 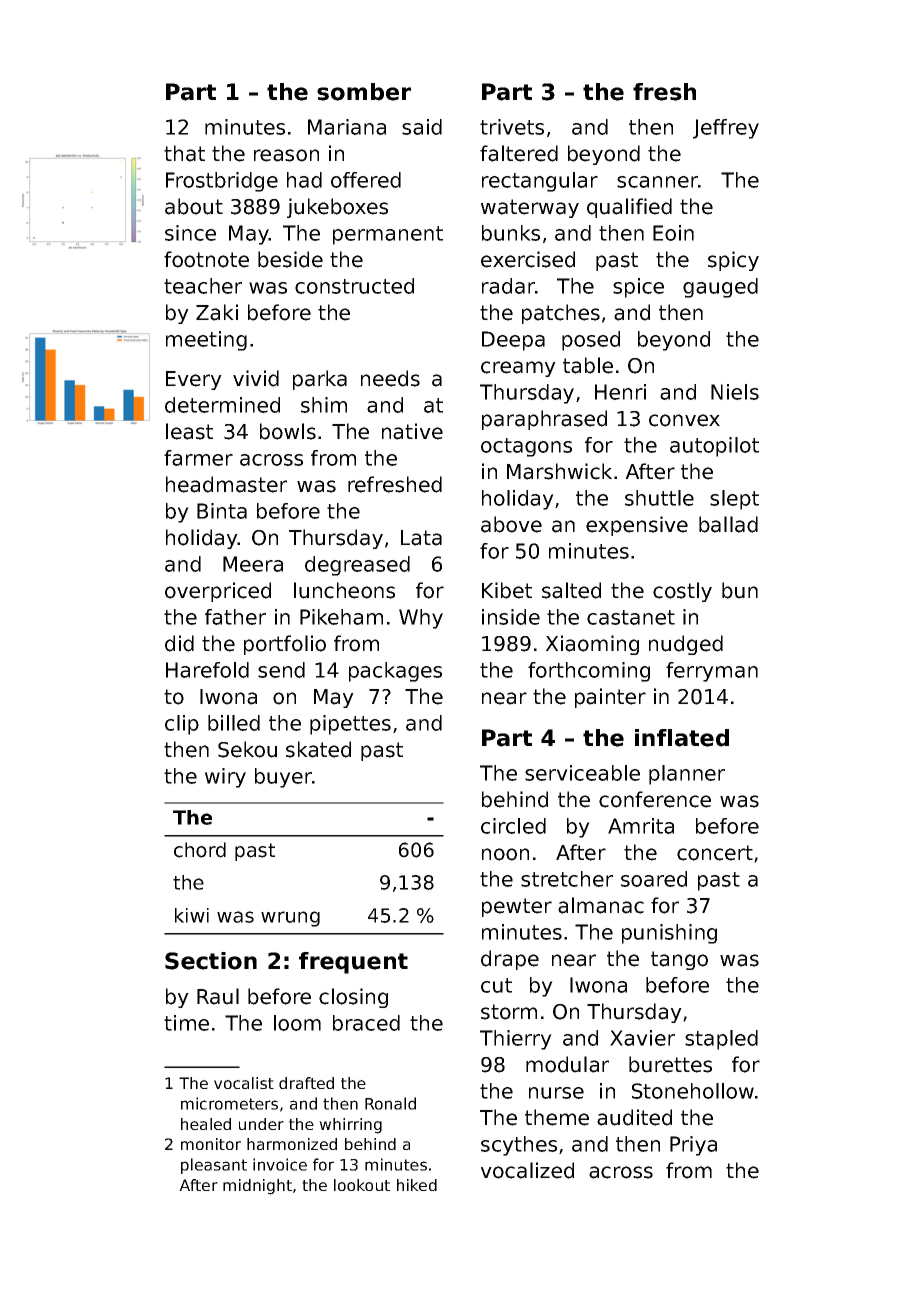 I want to click on chord, so click(x=200, y=850).
